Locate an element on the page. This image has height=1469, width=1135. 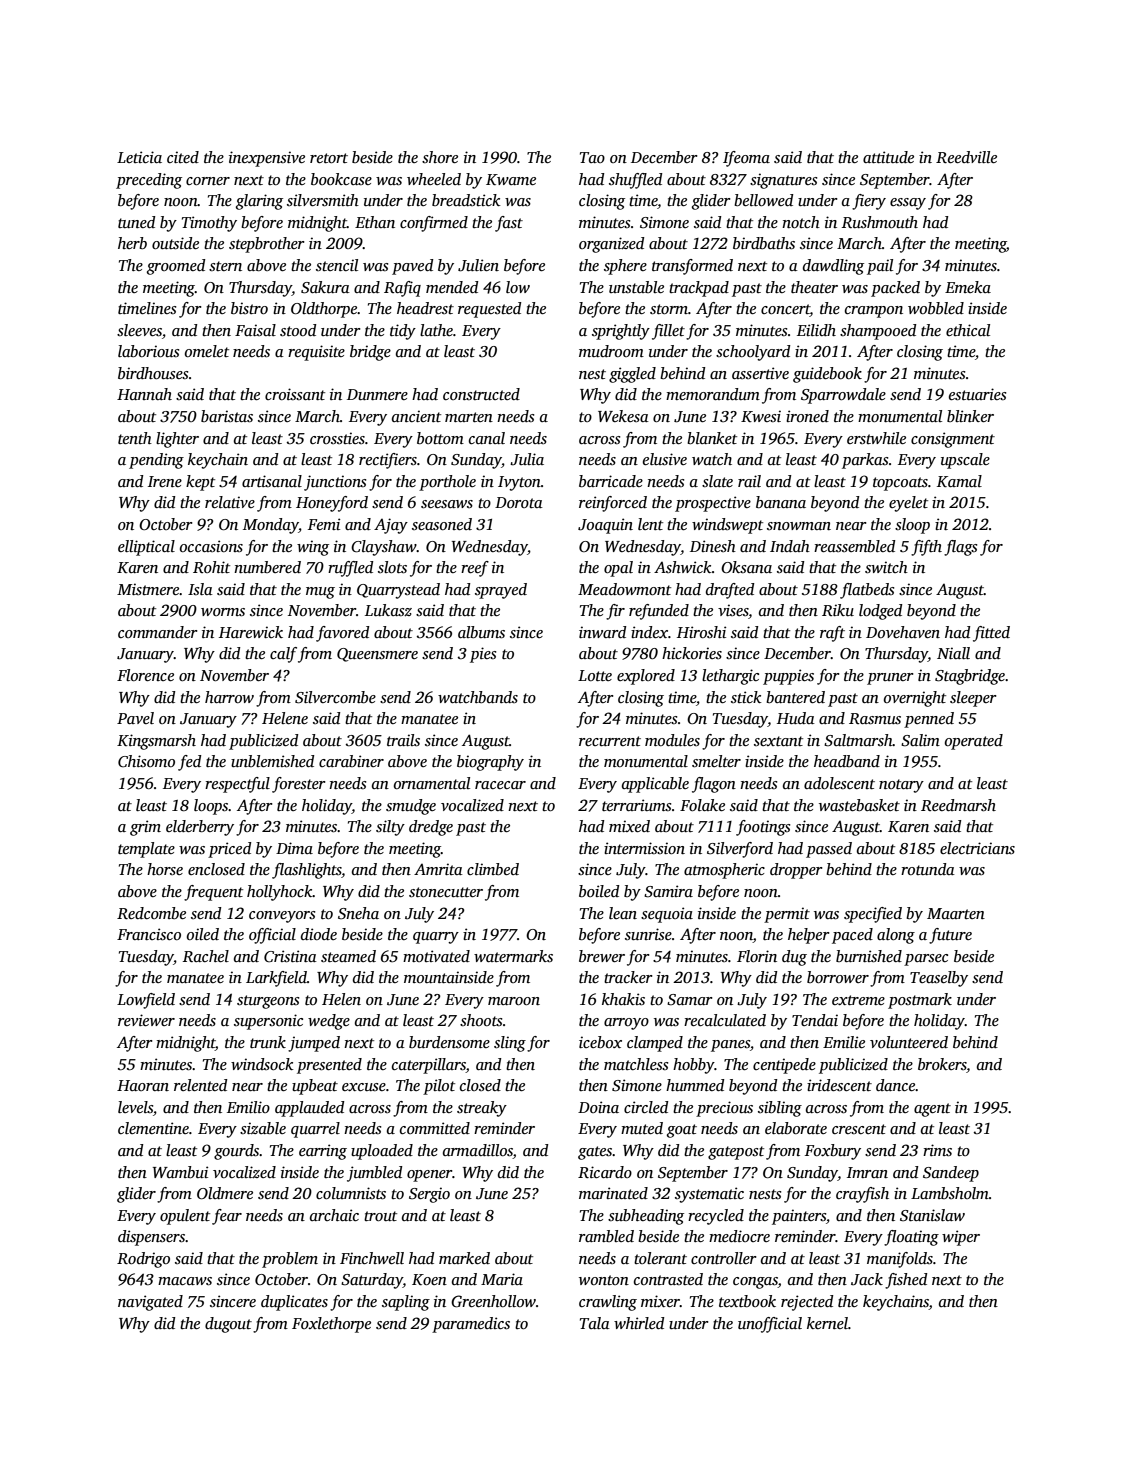
Ifeoma is located at coordinates (746, 159).
